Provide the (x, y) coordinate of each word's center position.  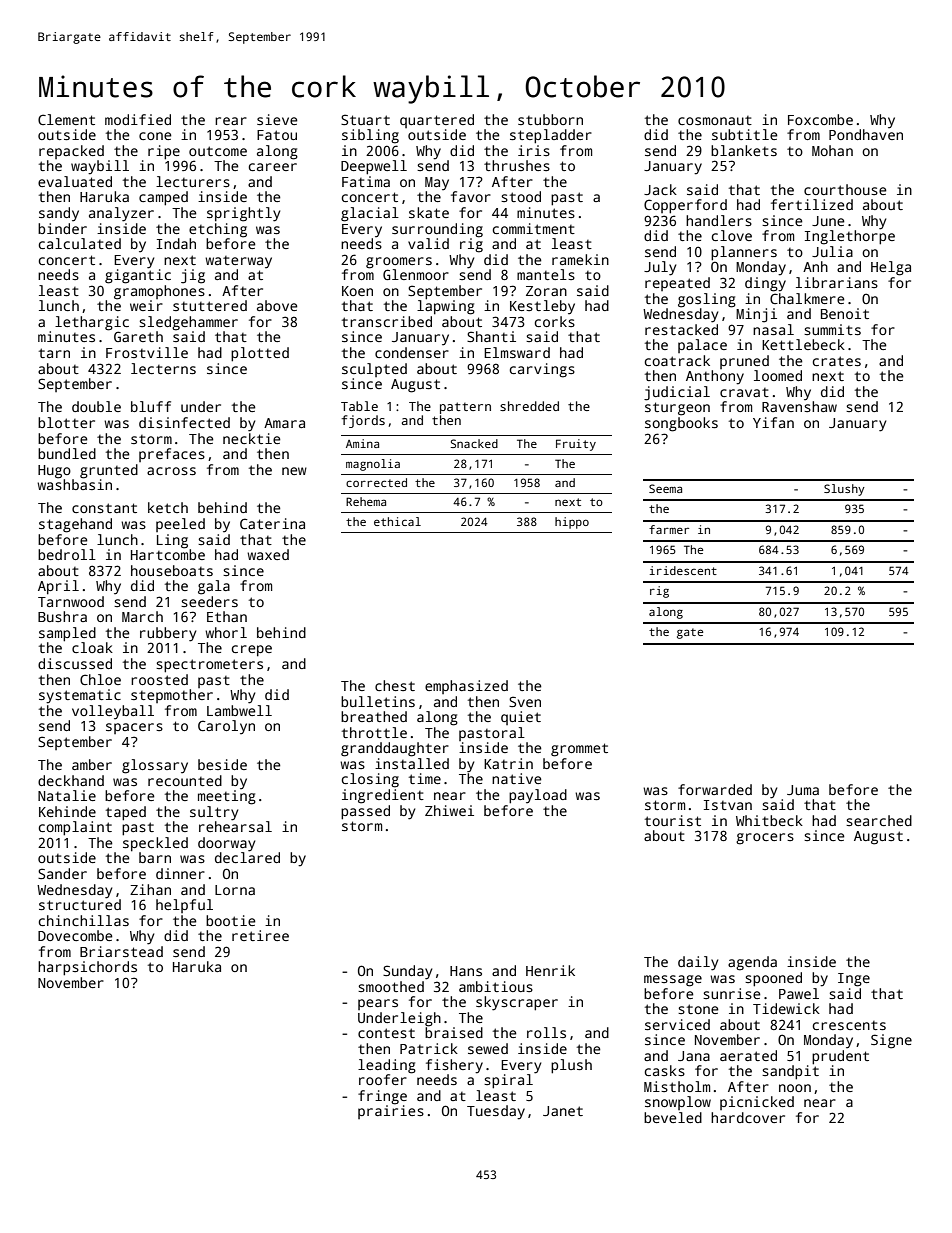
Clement (66, 119)
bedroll (67, 554)
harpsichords (87, 968)
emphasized (466, 687)
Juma (803, 790)
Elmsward (517, 352)
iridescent (683, 570)
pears (378, 1004)
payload (538, 796)
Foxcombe (820, 119)
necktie (251, 438)
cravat (744, 392)
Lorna (235, 890)
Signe (891, 1041)
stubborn (550, 119)
